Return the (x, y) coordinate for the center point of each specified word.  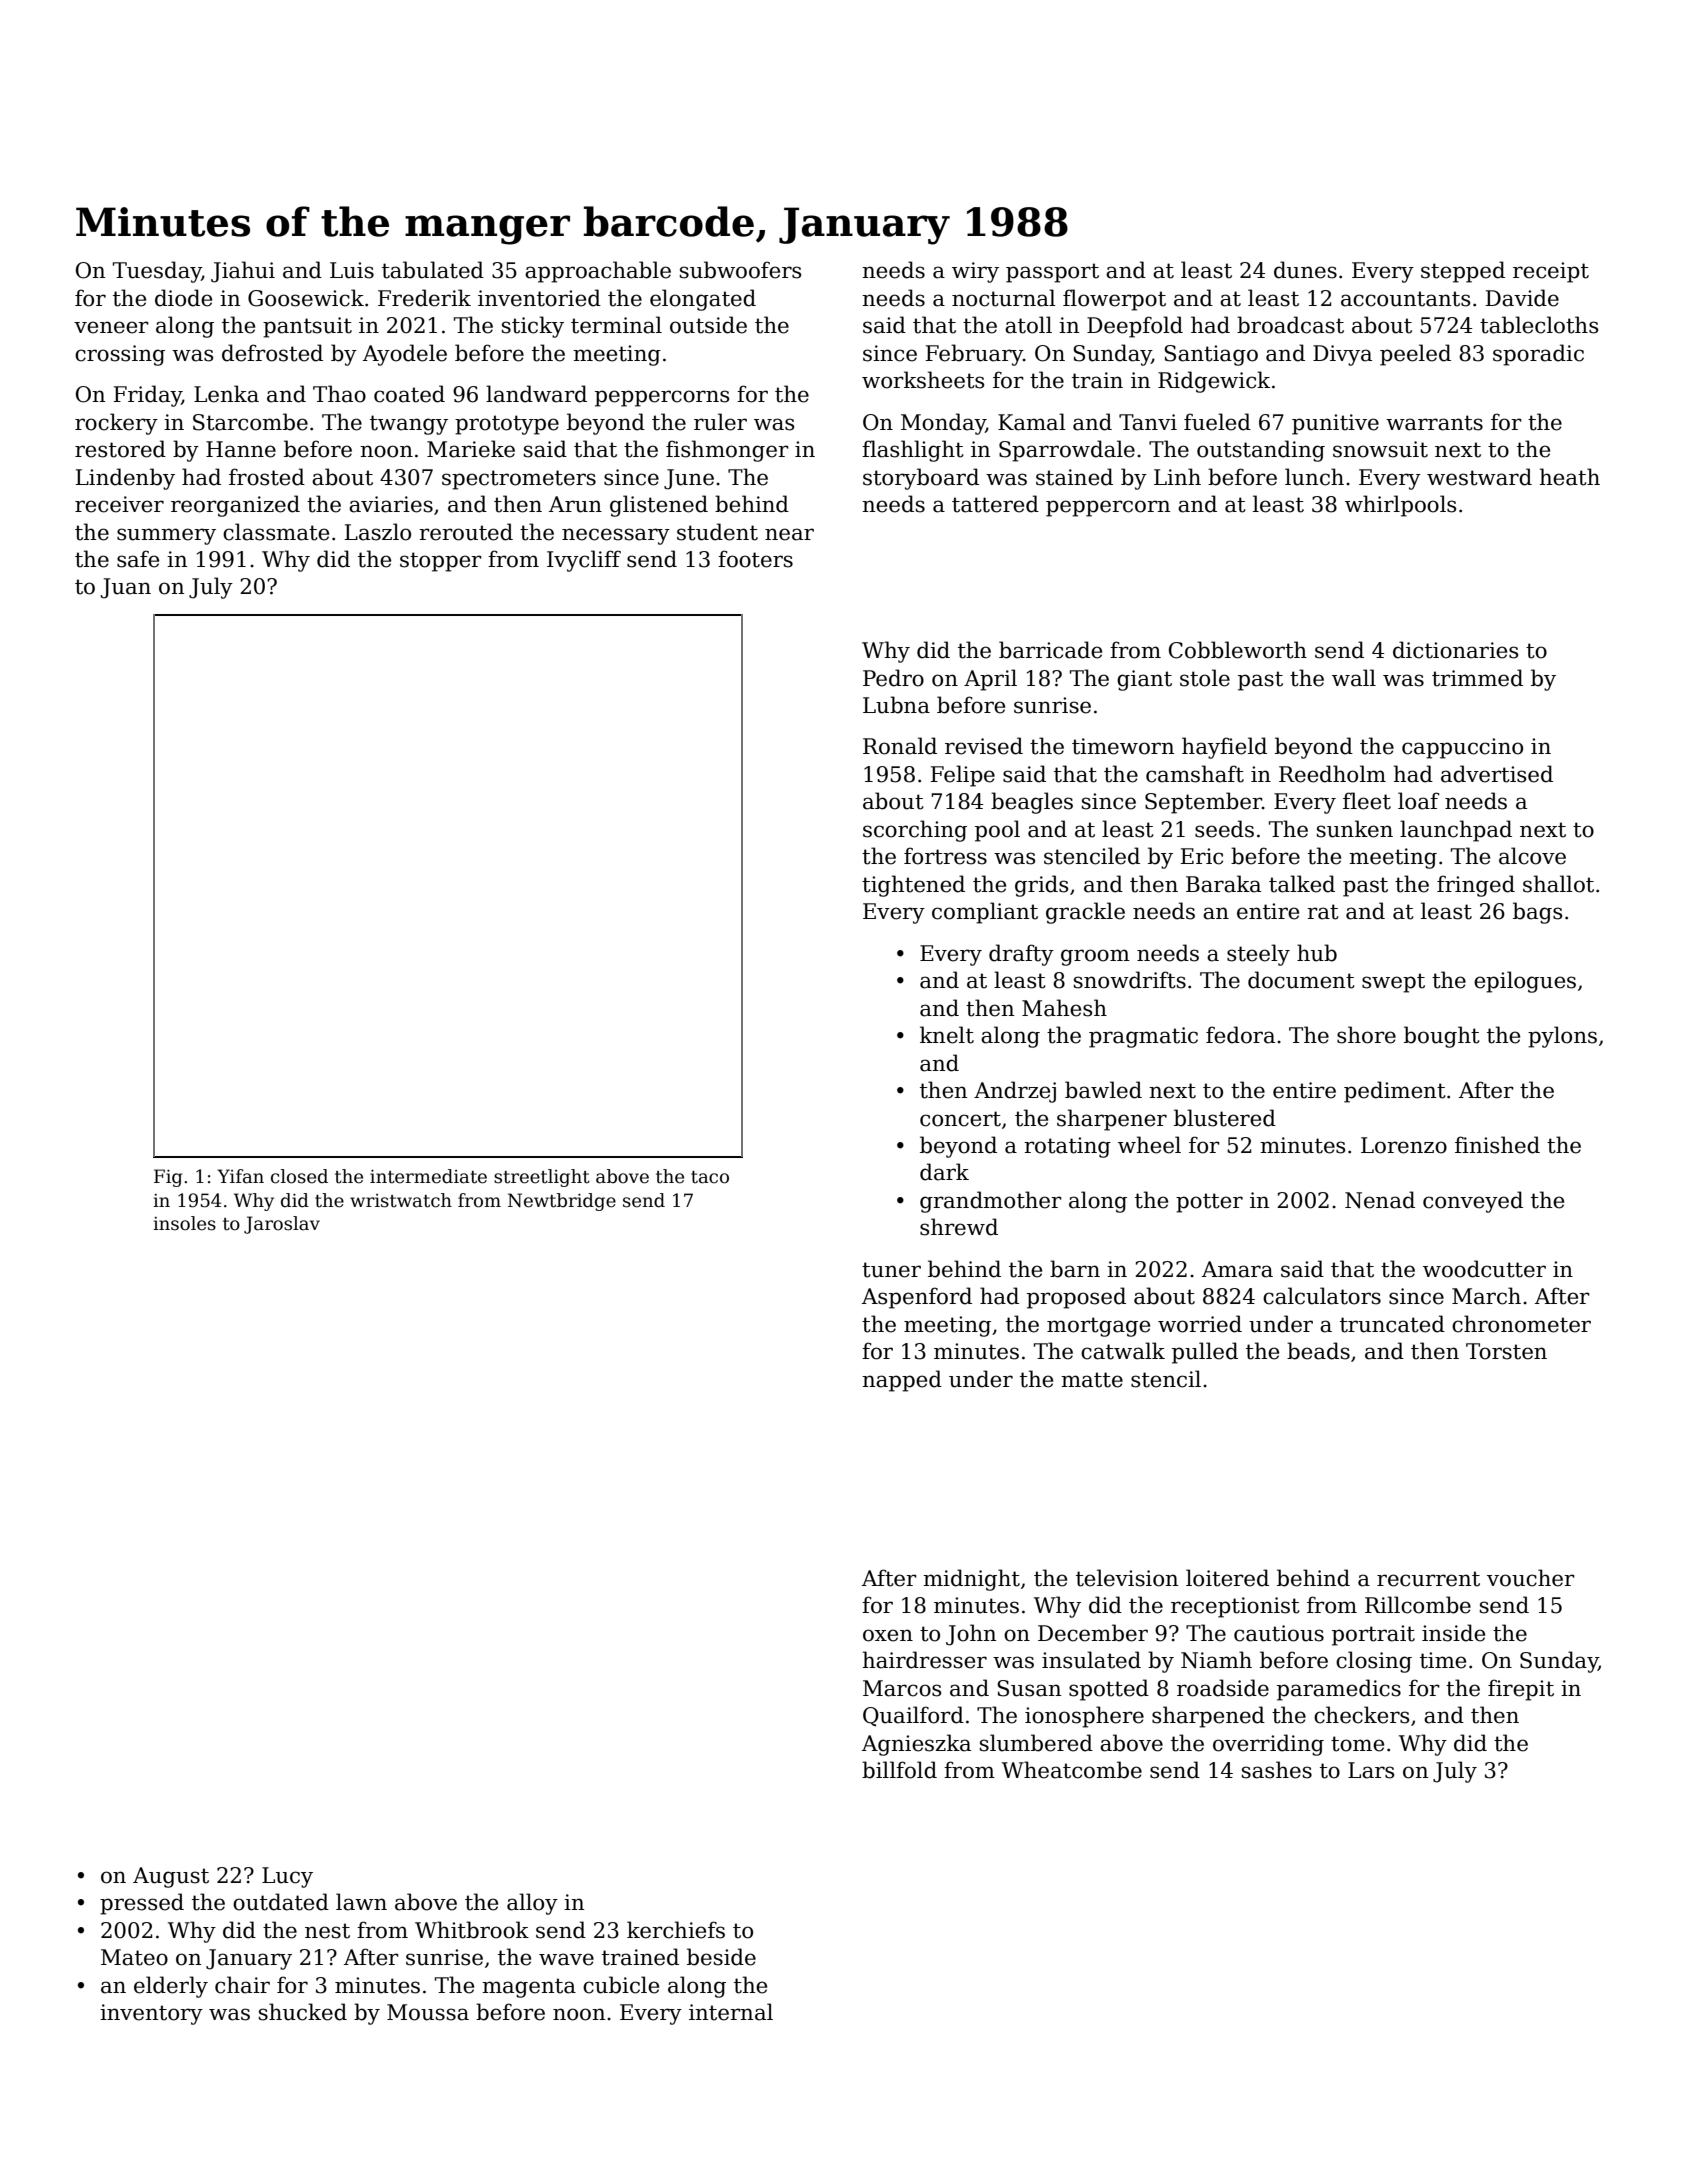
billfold (899, 1770)
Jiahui (243, 272)
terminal (616, 325)
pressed (142, 1904)
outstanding (1261, 451)
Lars (1371, 1770)
